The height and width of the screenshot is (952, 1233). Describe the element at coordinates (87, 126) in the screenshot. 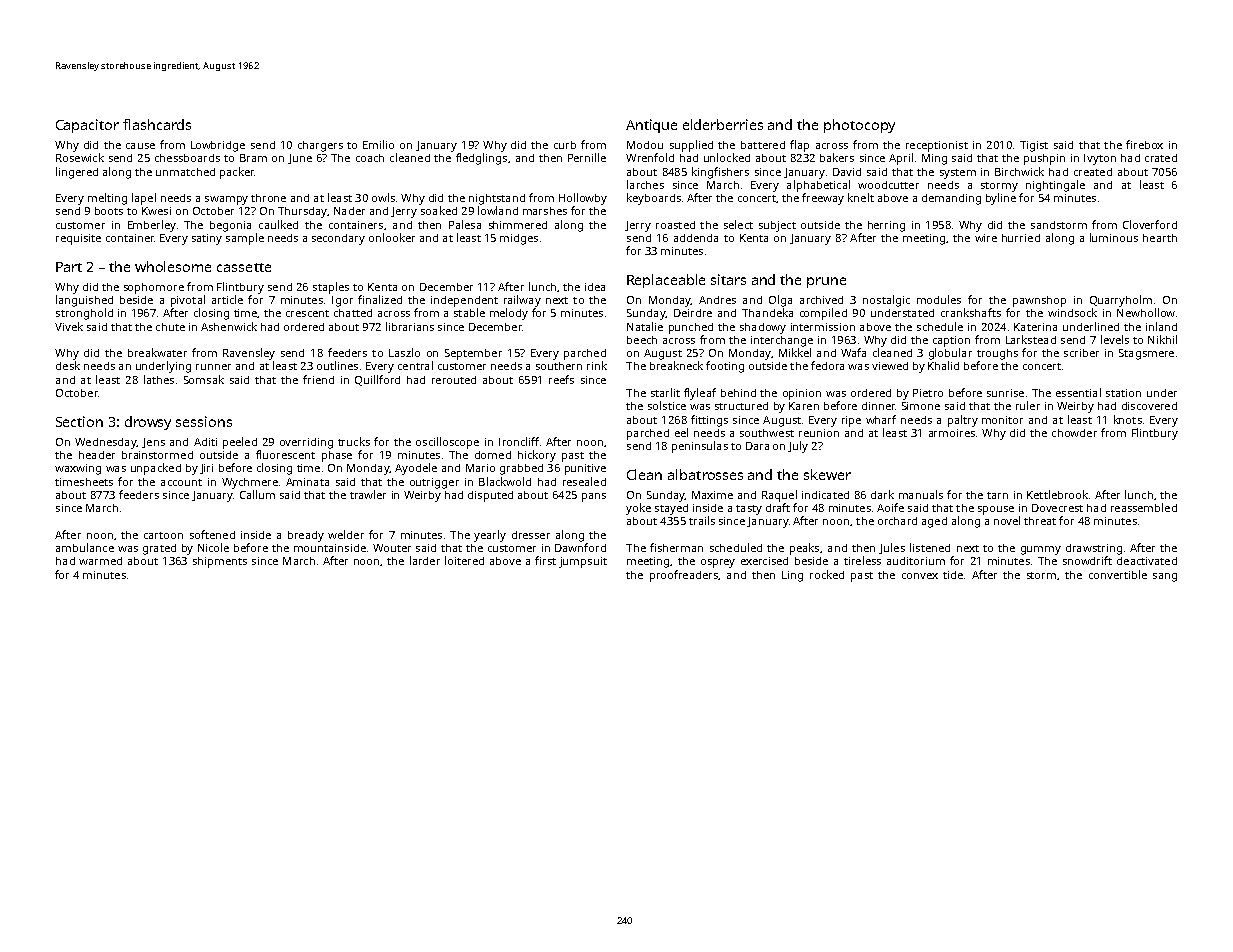

I see `Capacitor` at that location.
